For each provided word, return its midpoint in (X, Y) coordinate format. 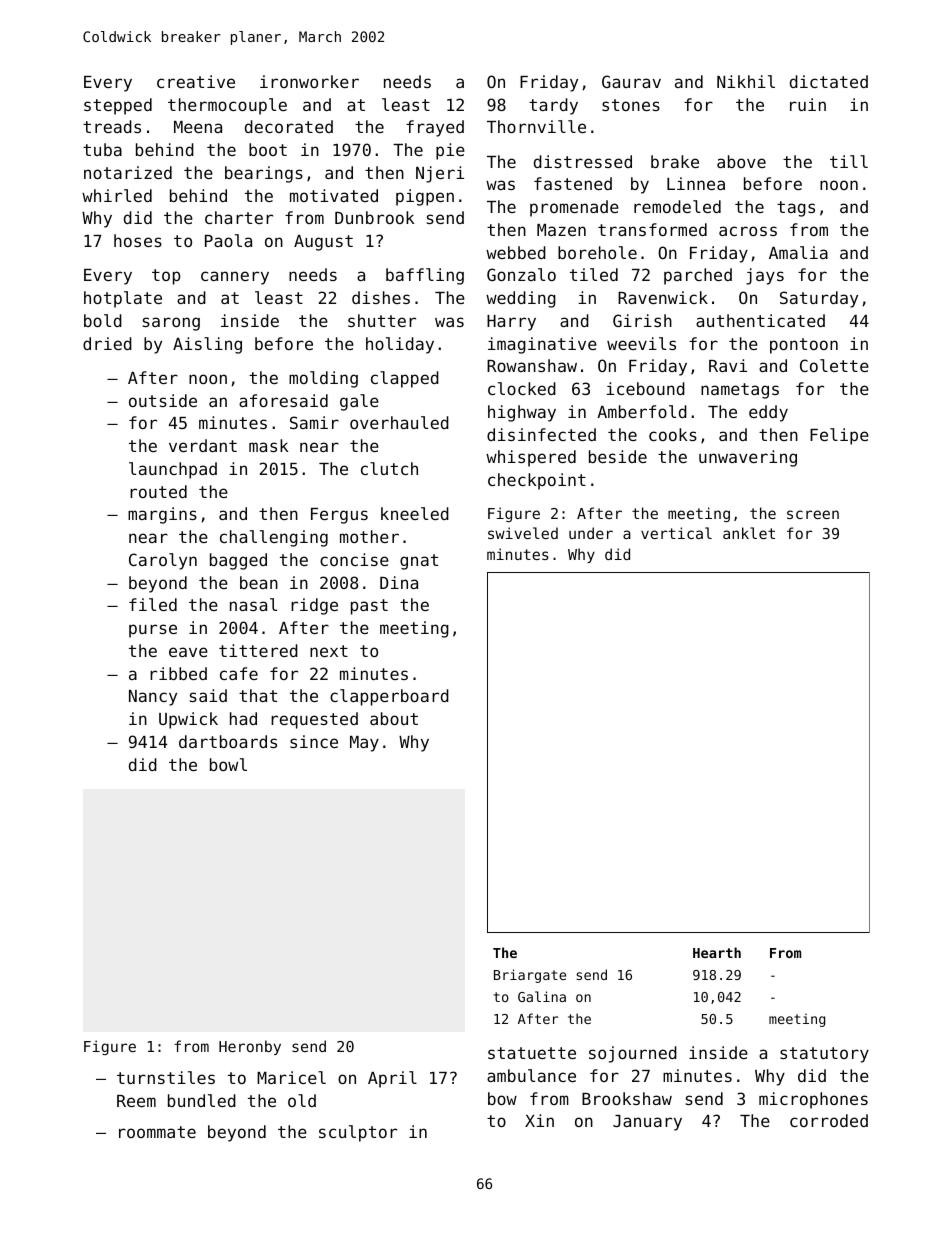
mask (268, 445)
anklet (749, 533)
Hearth (717, 952)
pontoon (804, 346)
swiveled (523, 533)
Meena (198, 127)
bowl (228, 764)
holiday (400, 345)
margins (162, 515)
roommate (157, 1132)
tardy (553, 106)
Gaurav (631, 81)
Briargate (530, 976)
